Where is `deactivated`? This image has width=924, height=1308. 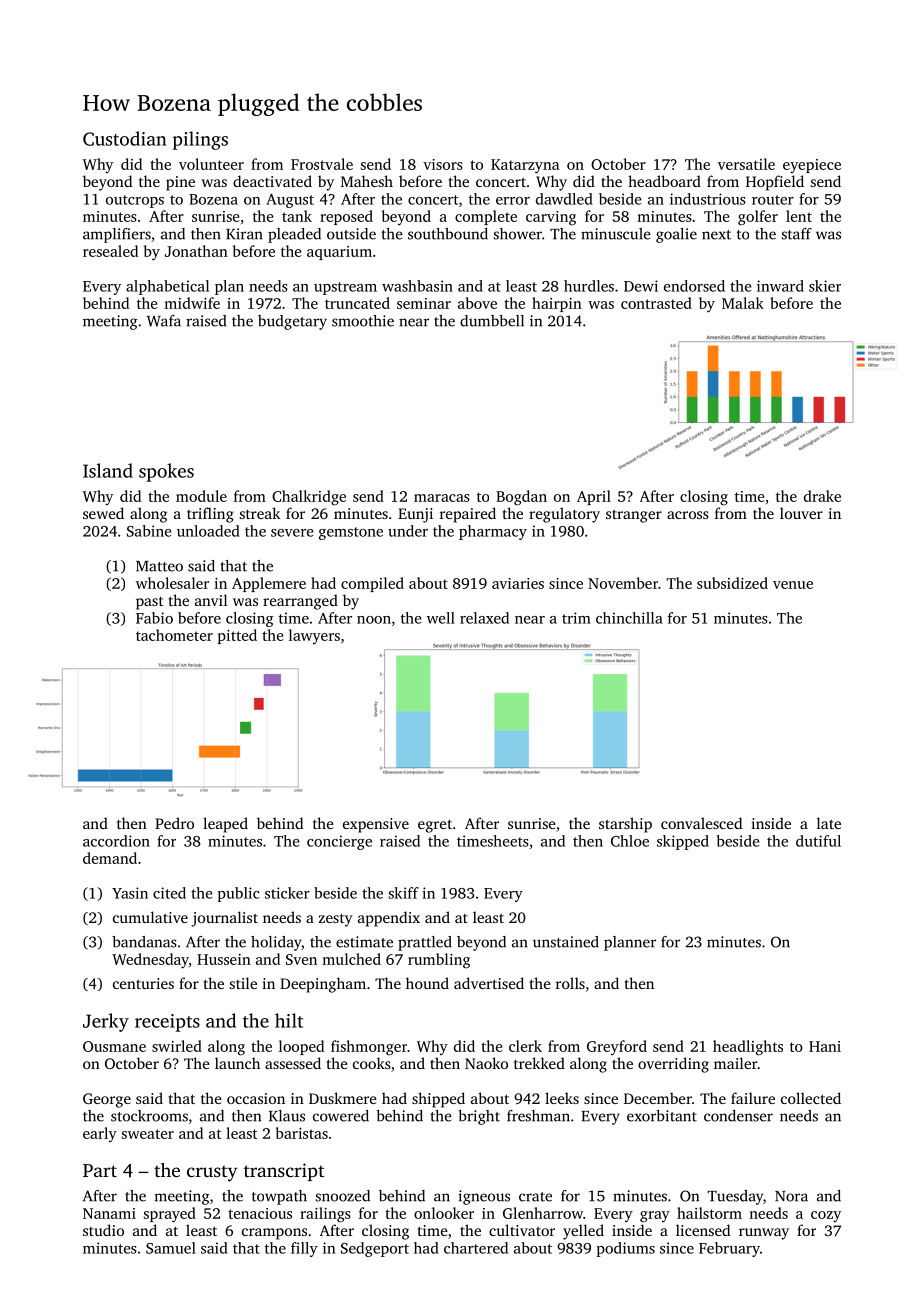
deactivated is located at coordinates (272, 181).
